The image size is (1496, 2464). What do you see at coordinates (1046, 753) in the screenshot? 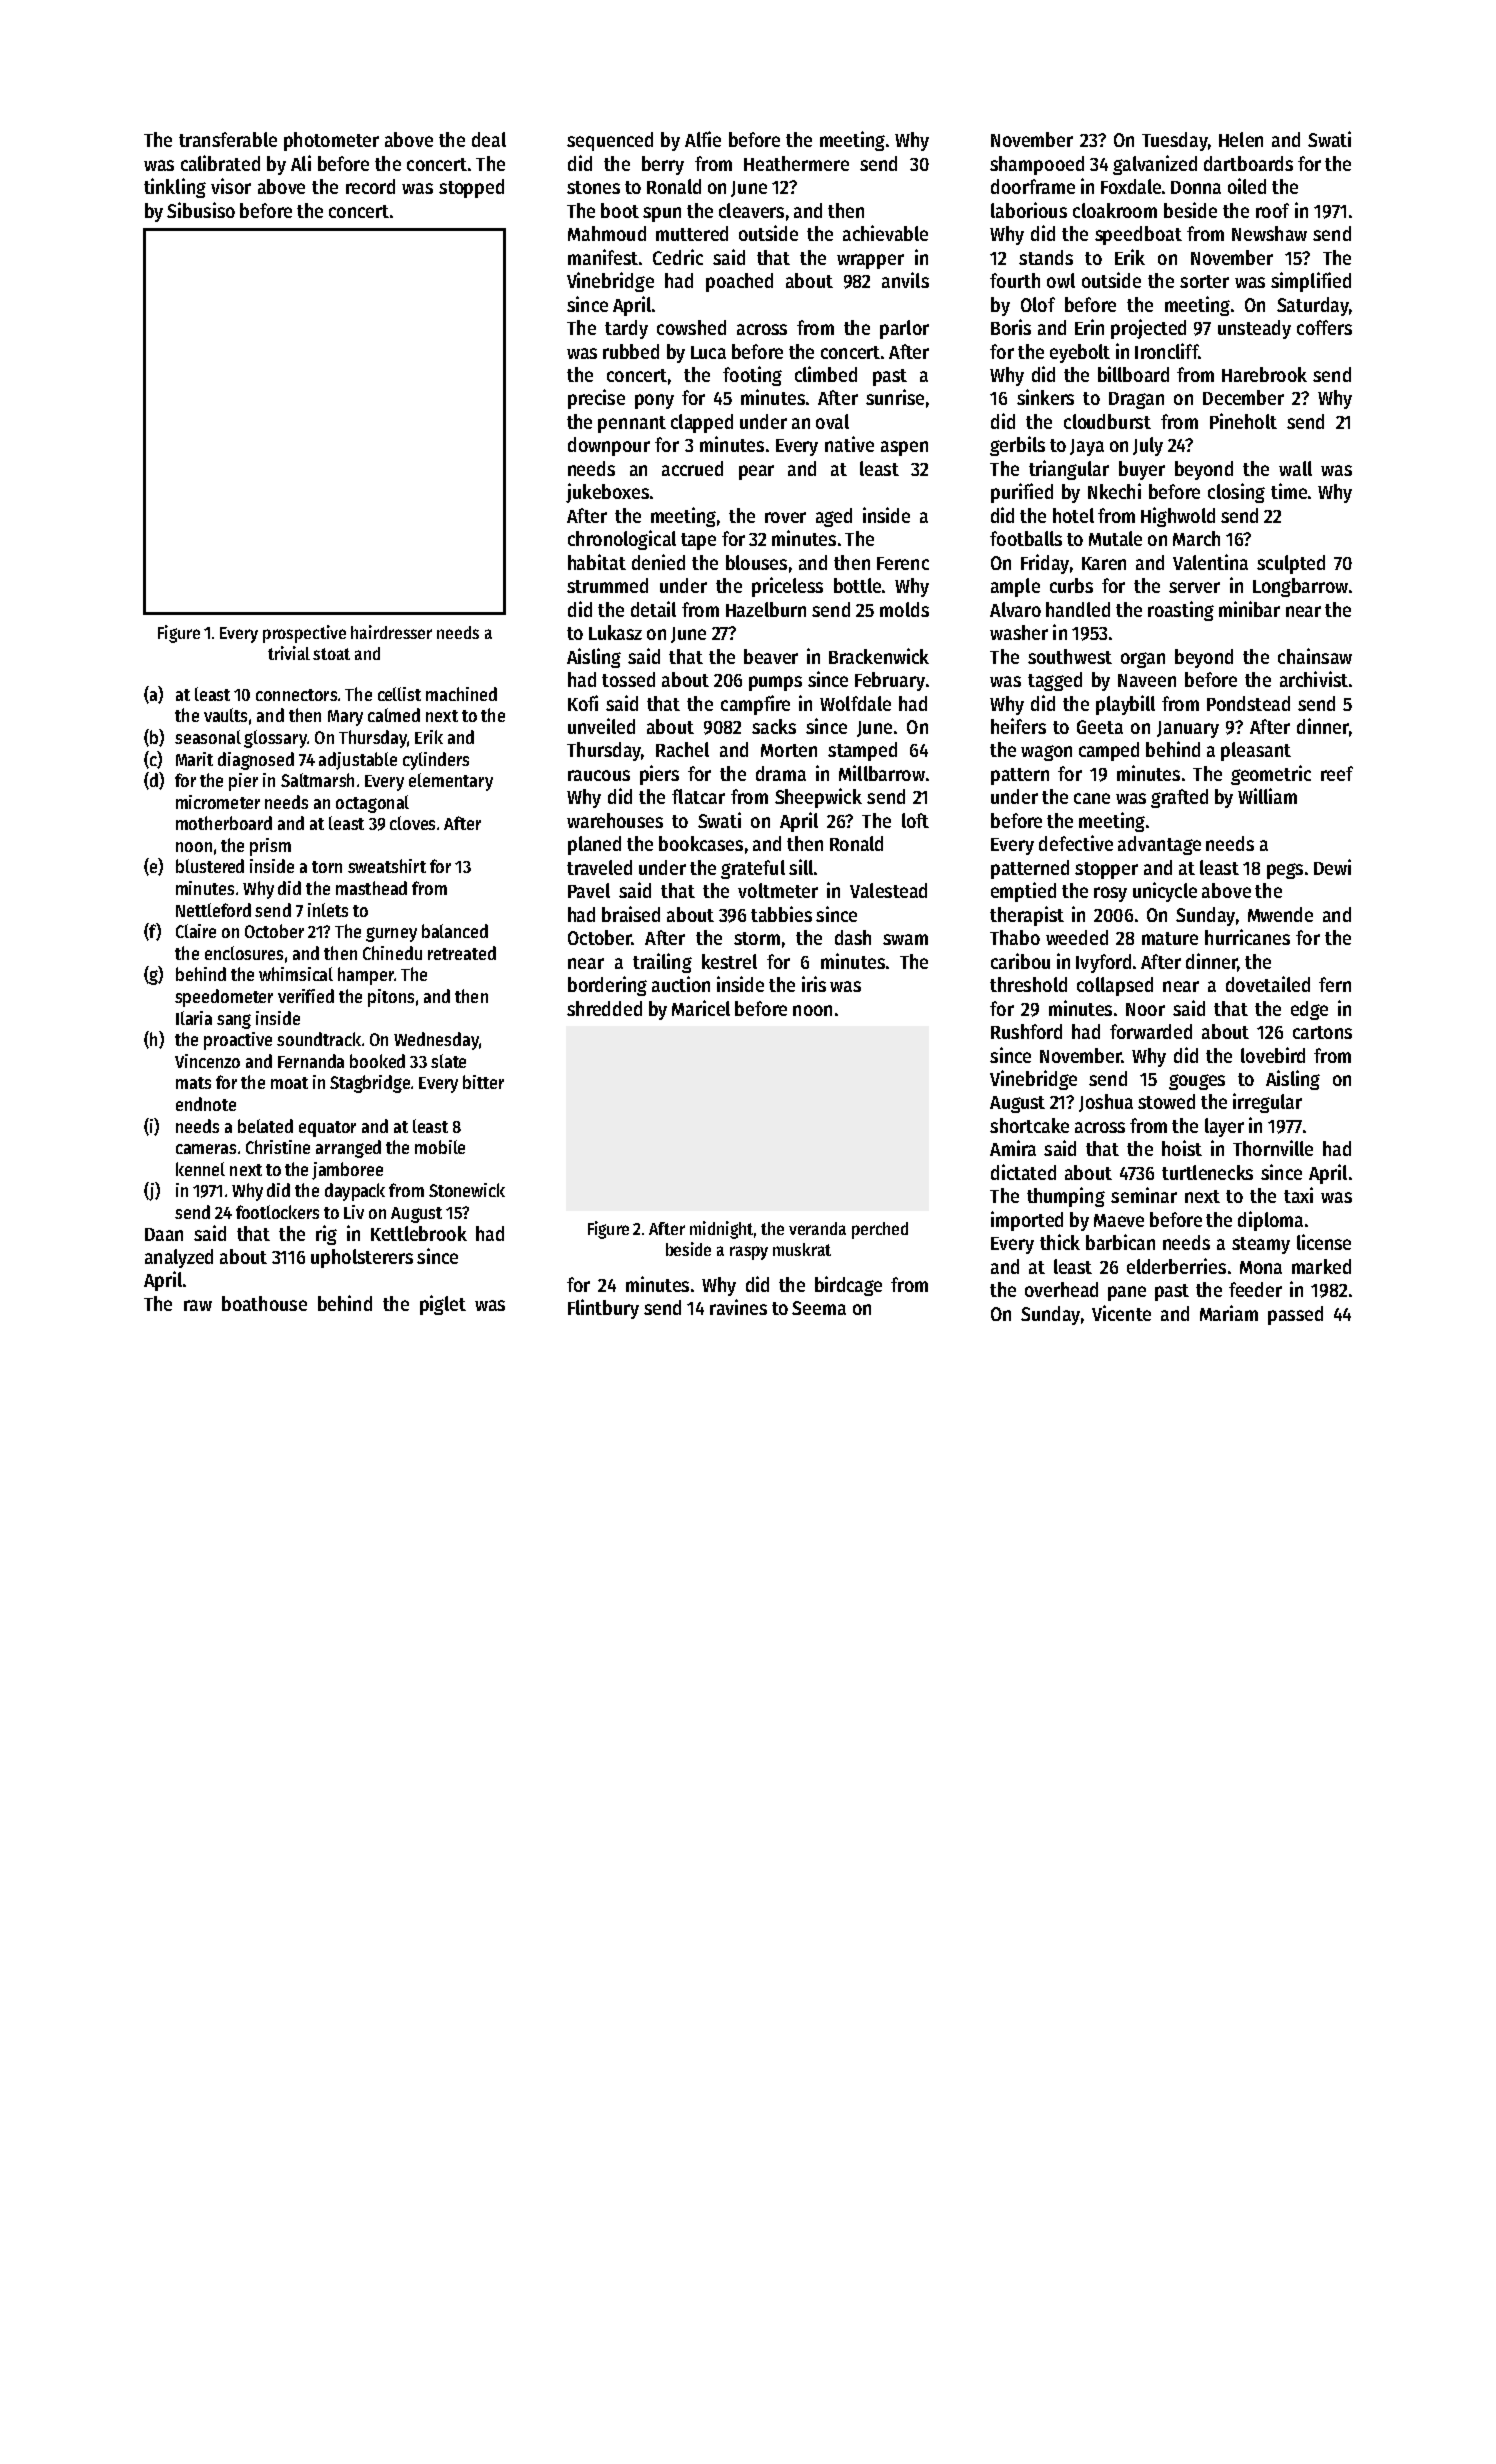
I see `wagon` at bounding box center [1046, 753].
